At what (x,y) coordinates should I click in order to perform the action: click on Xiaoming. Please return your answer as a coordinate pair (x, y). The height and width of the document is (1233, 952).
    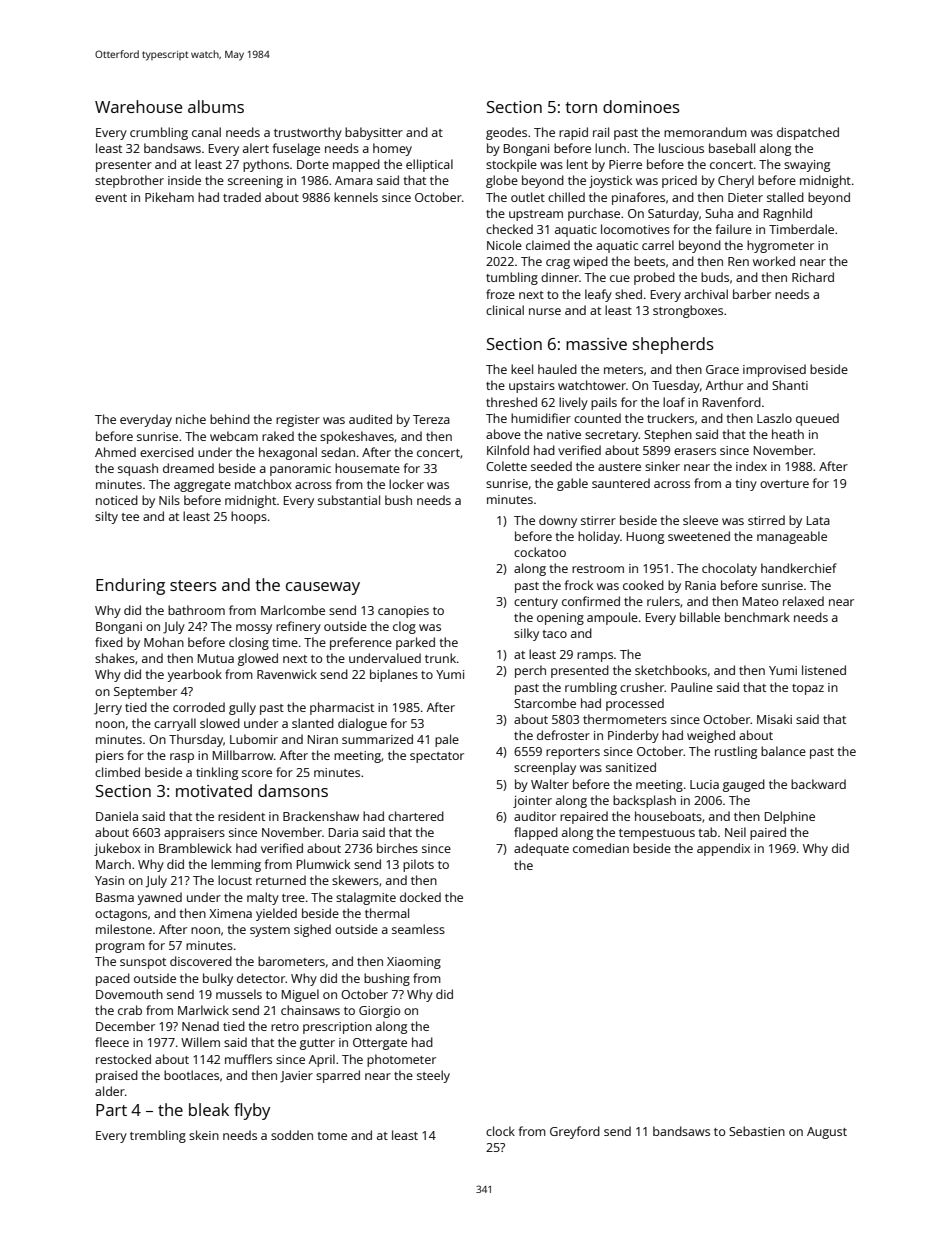
    Looking at the image, I should click on (414, 963).
